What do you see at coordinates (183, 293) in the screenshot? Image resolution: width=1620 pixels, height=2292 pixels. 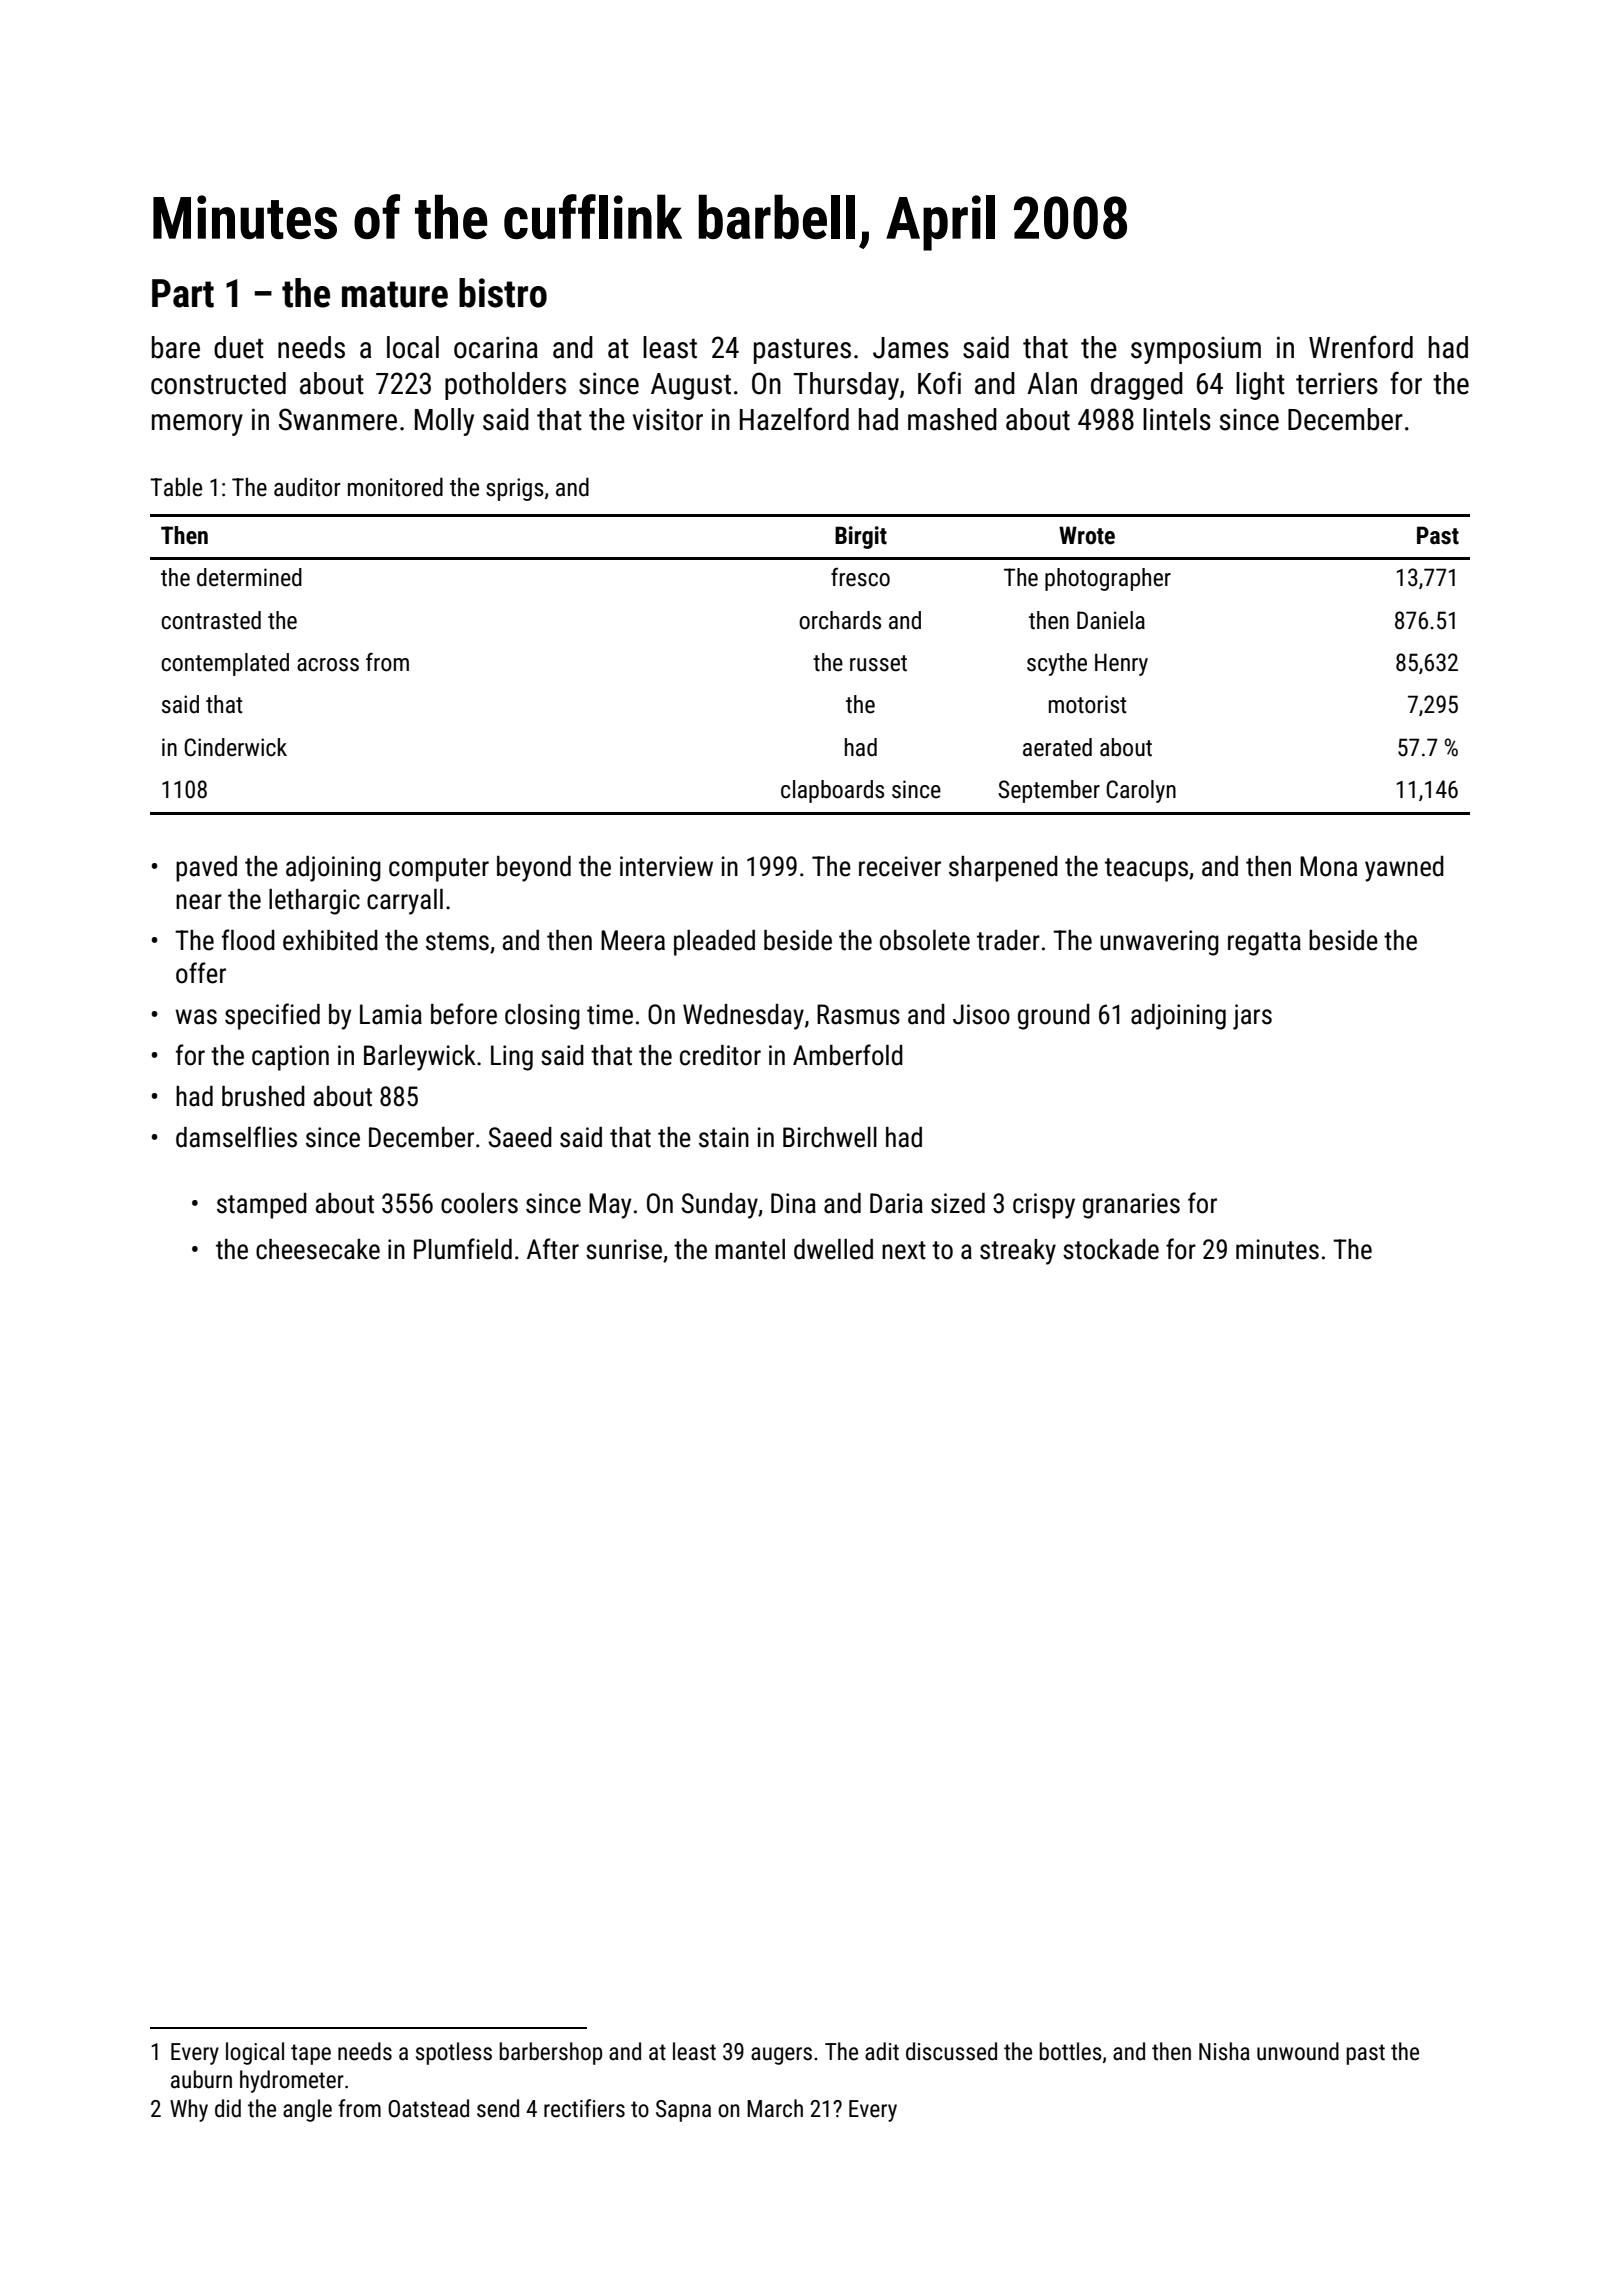 I see `Part` at bounding box center [183, 293].
